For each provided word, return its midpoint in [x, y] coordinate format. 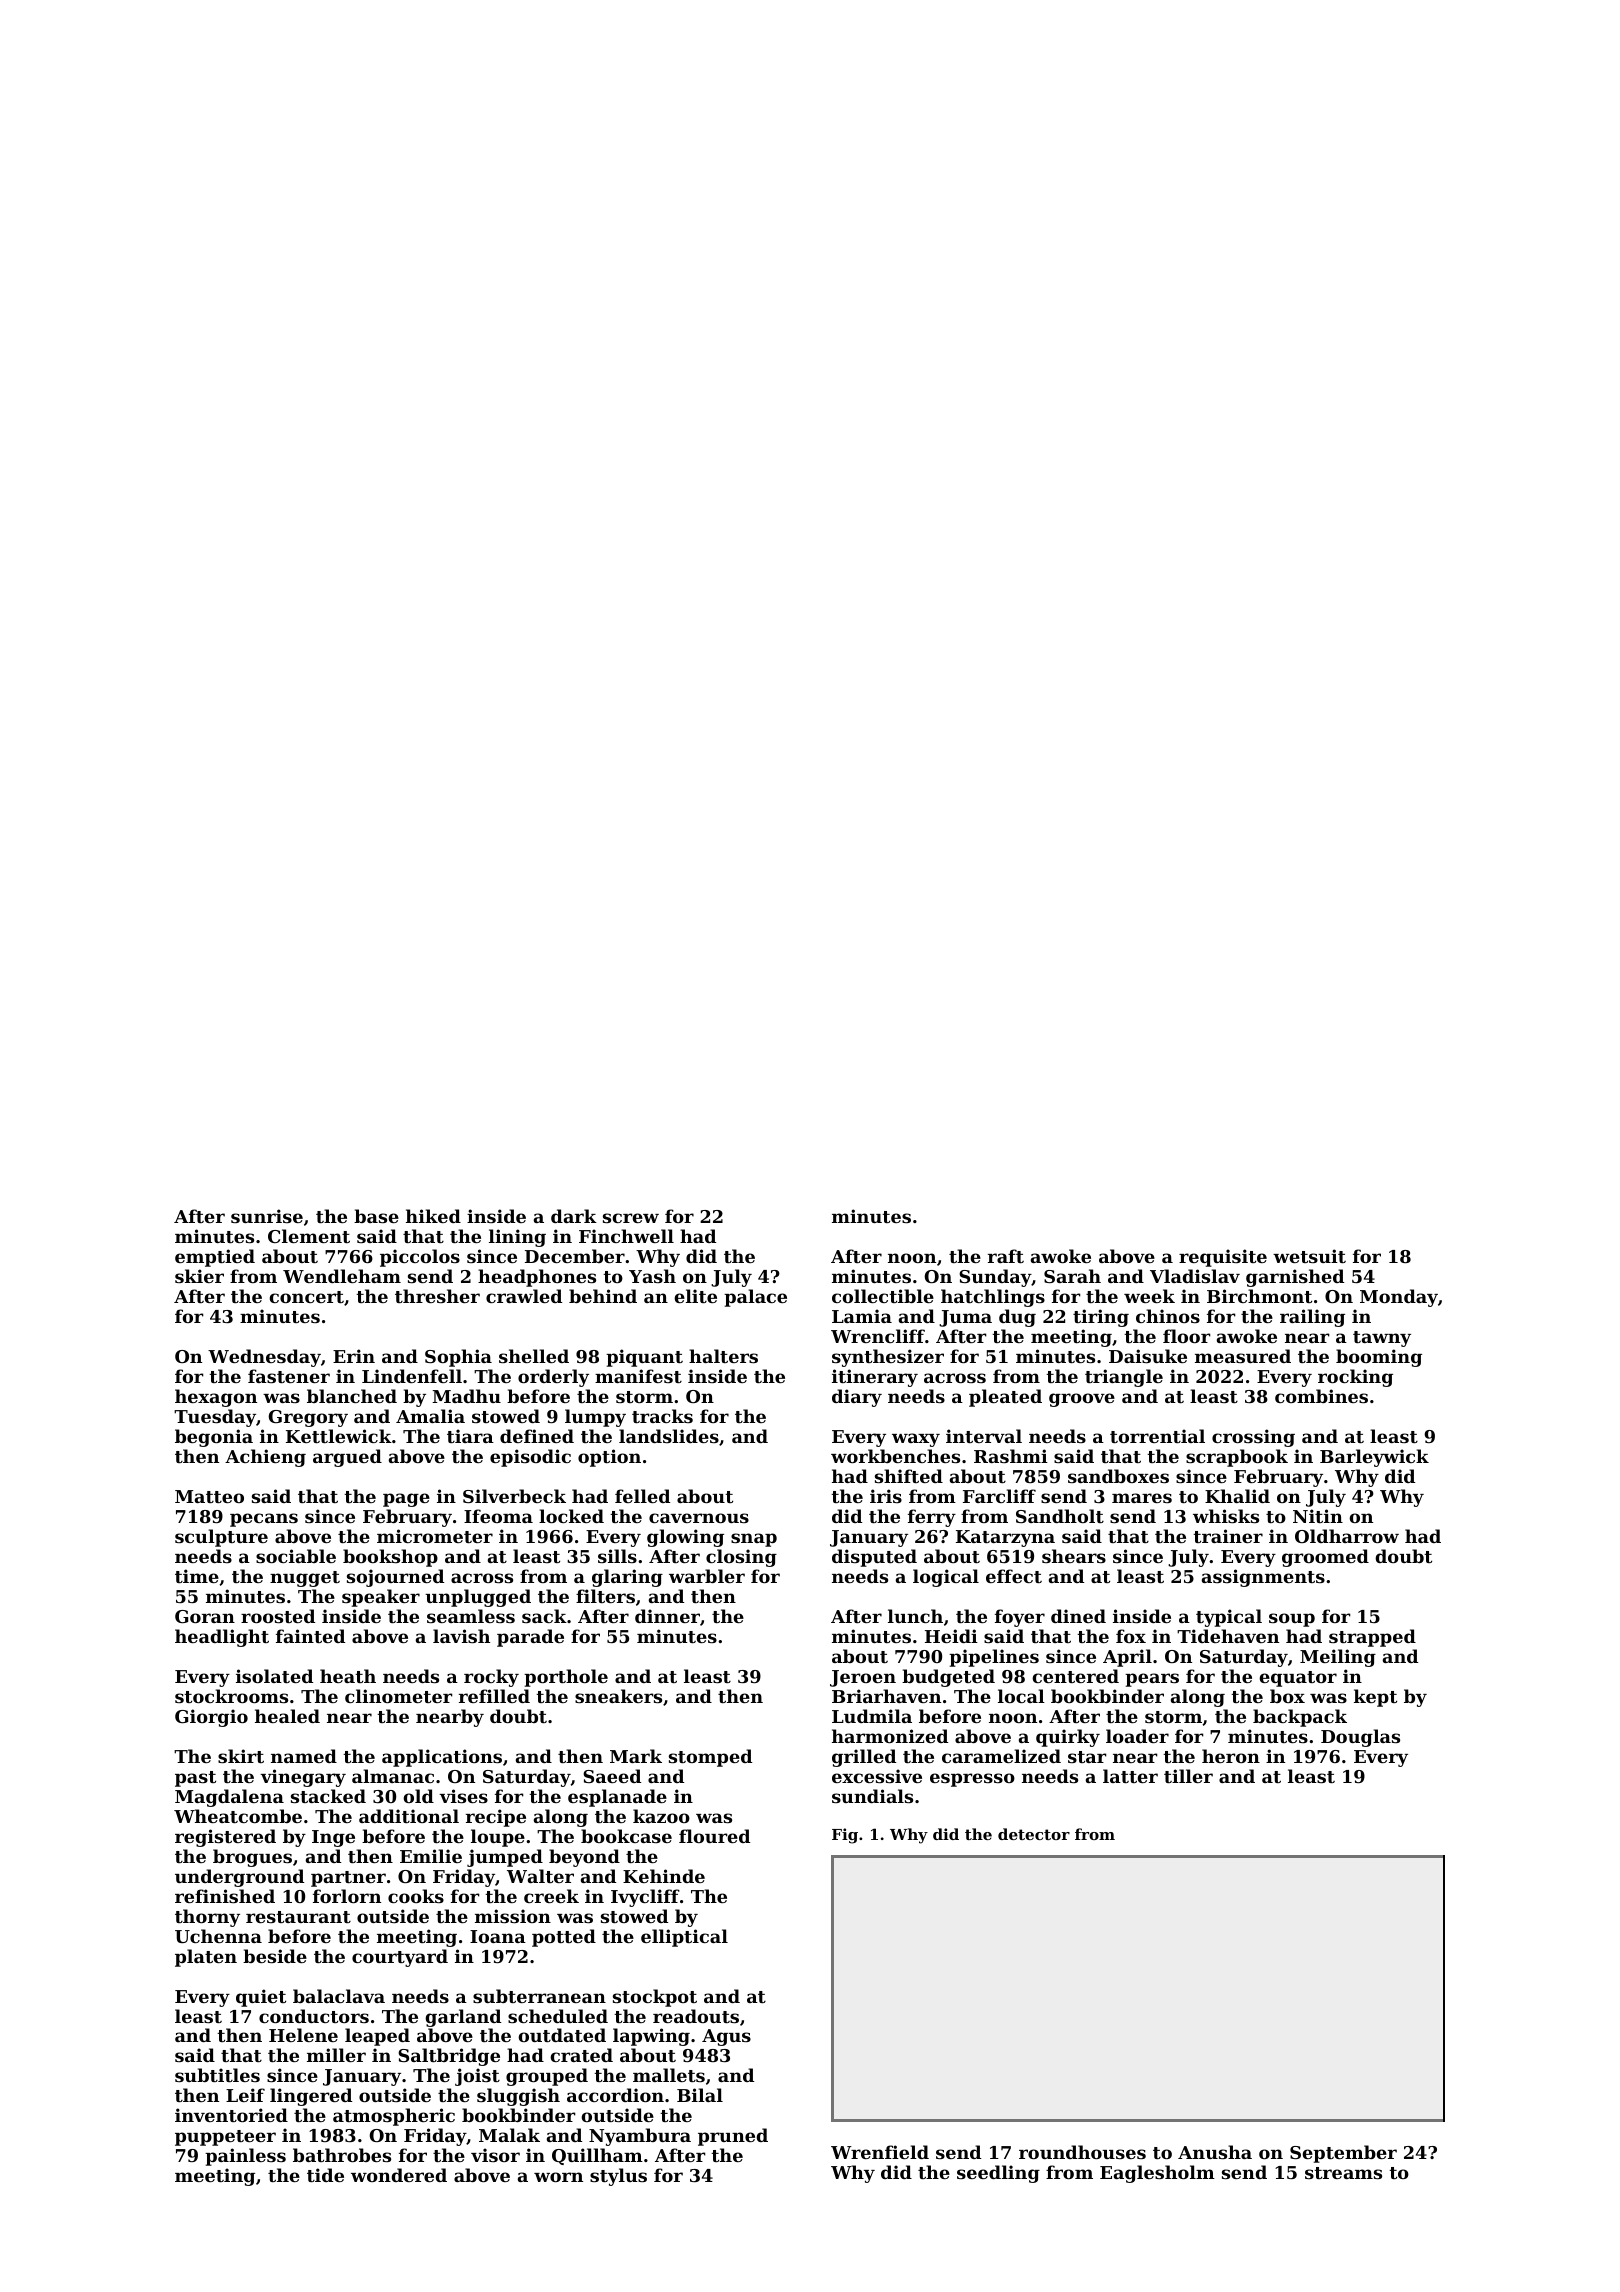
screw [631, 1218]
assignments [1263, 1578]
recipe [496, 1818]
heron [1231, 1756]
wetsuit [1309, 1256]
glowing [685, 1538]
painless [245, 2157]
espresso [972, 1780]
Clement [309, 1236]
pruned [733, 2137]
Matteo [209, 1496]
